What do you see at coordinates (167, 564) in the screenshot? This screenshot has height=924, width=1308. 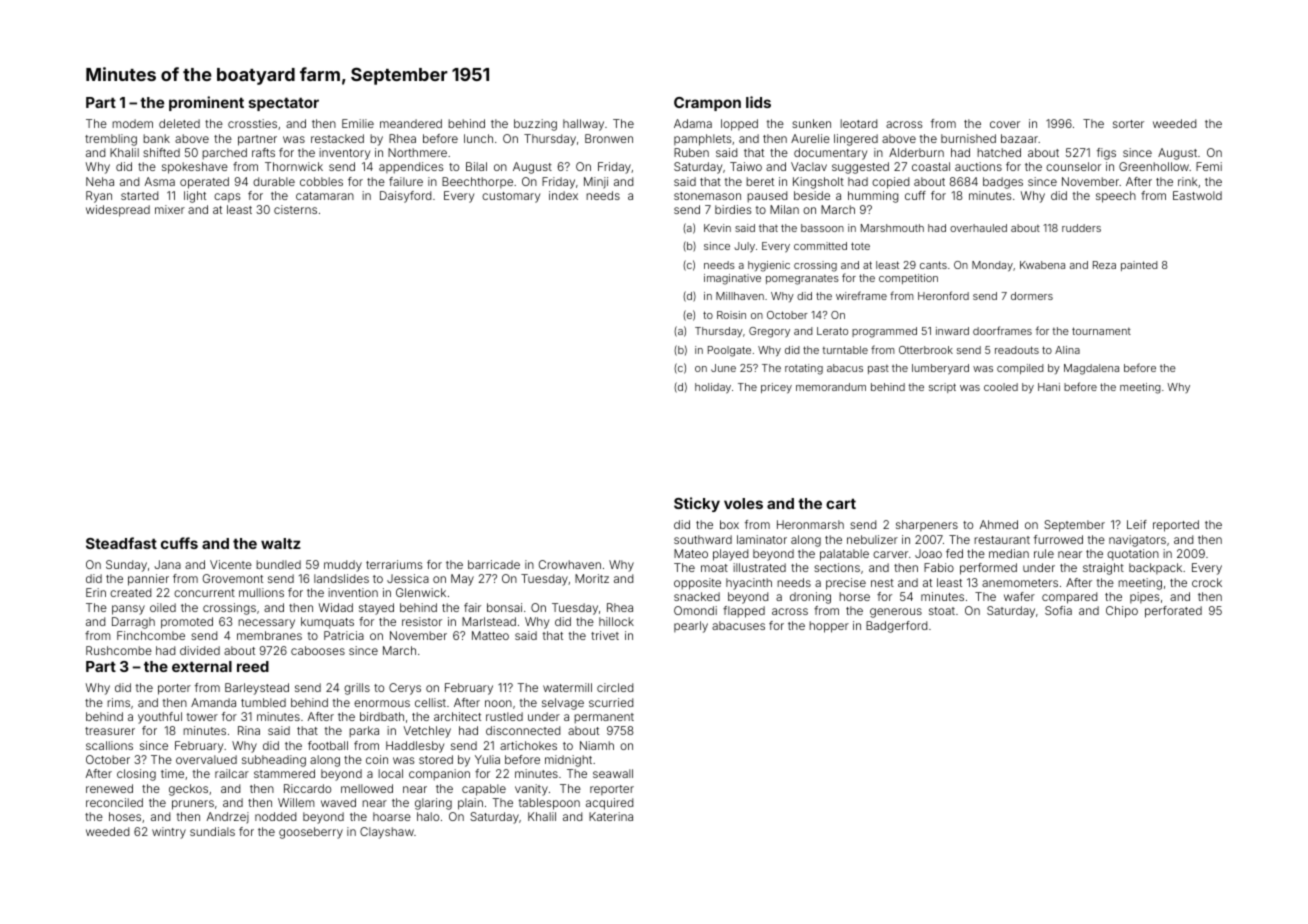 I see `Jana` at bounding box center [167, 564].
